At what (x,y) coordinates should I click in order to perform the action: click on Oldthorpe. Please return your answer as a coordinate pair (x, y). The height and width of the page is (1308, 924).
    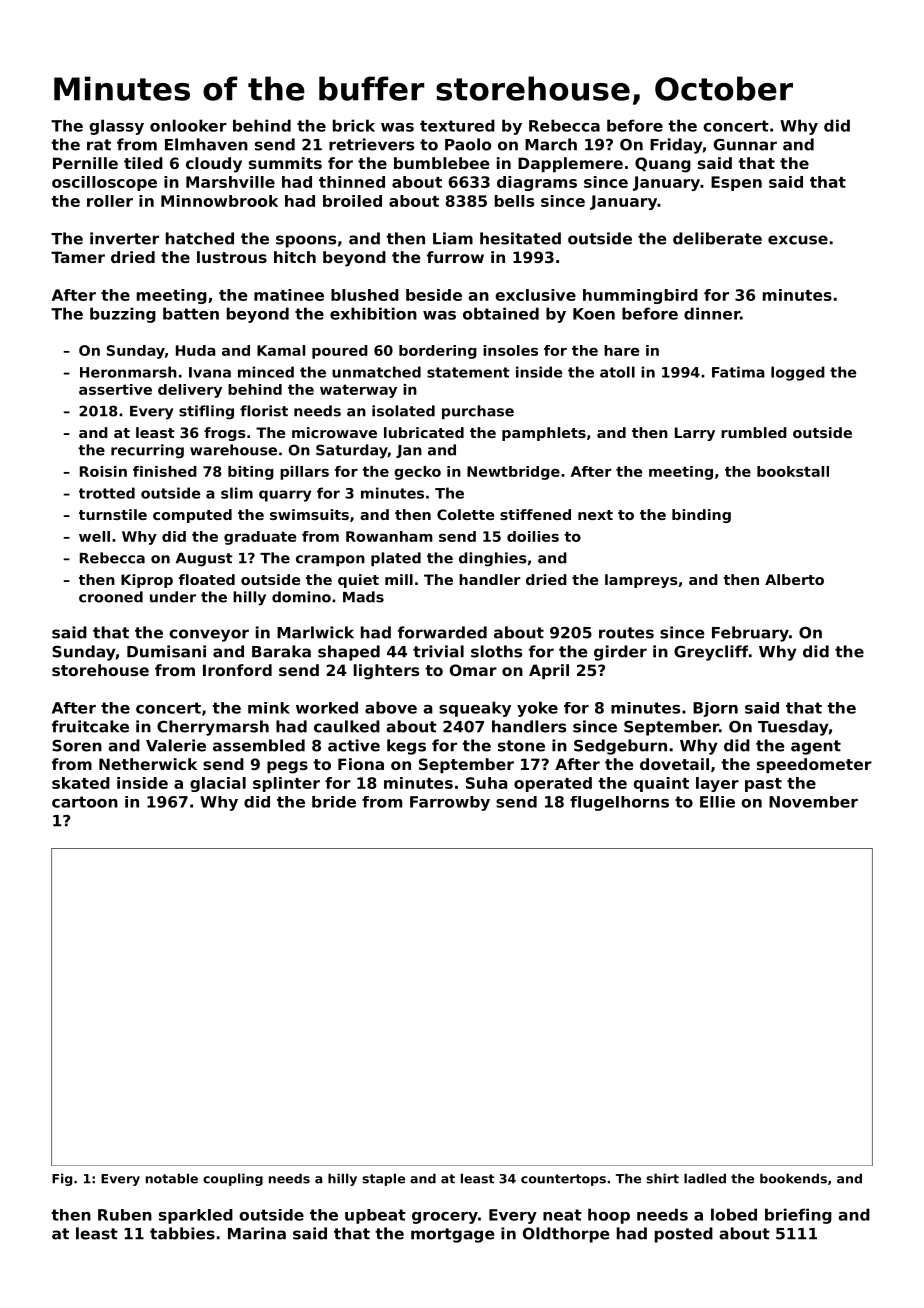
    Looking at the image, I should click on (566, 1235).
